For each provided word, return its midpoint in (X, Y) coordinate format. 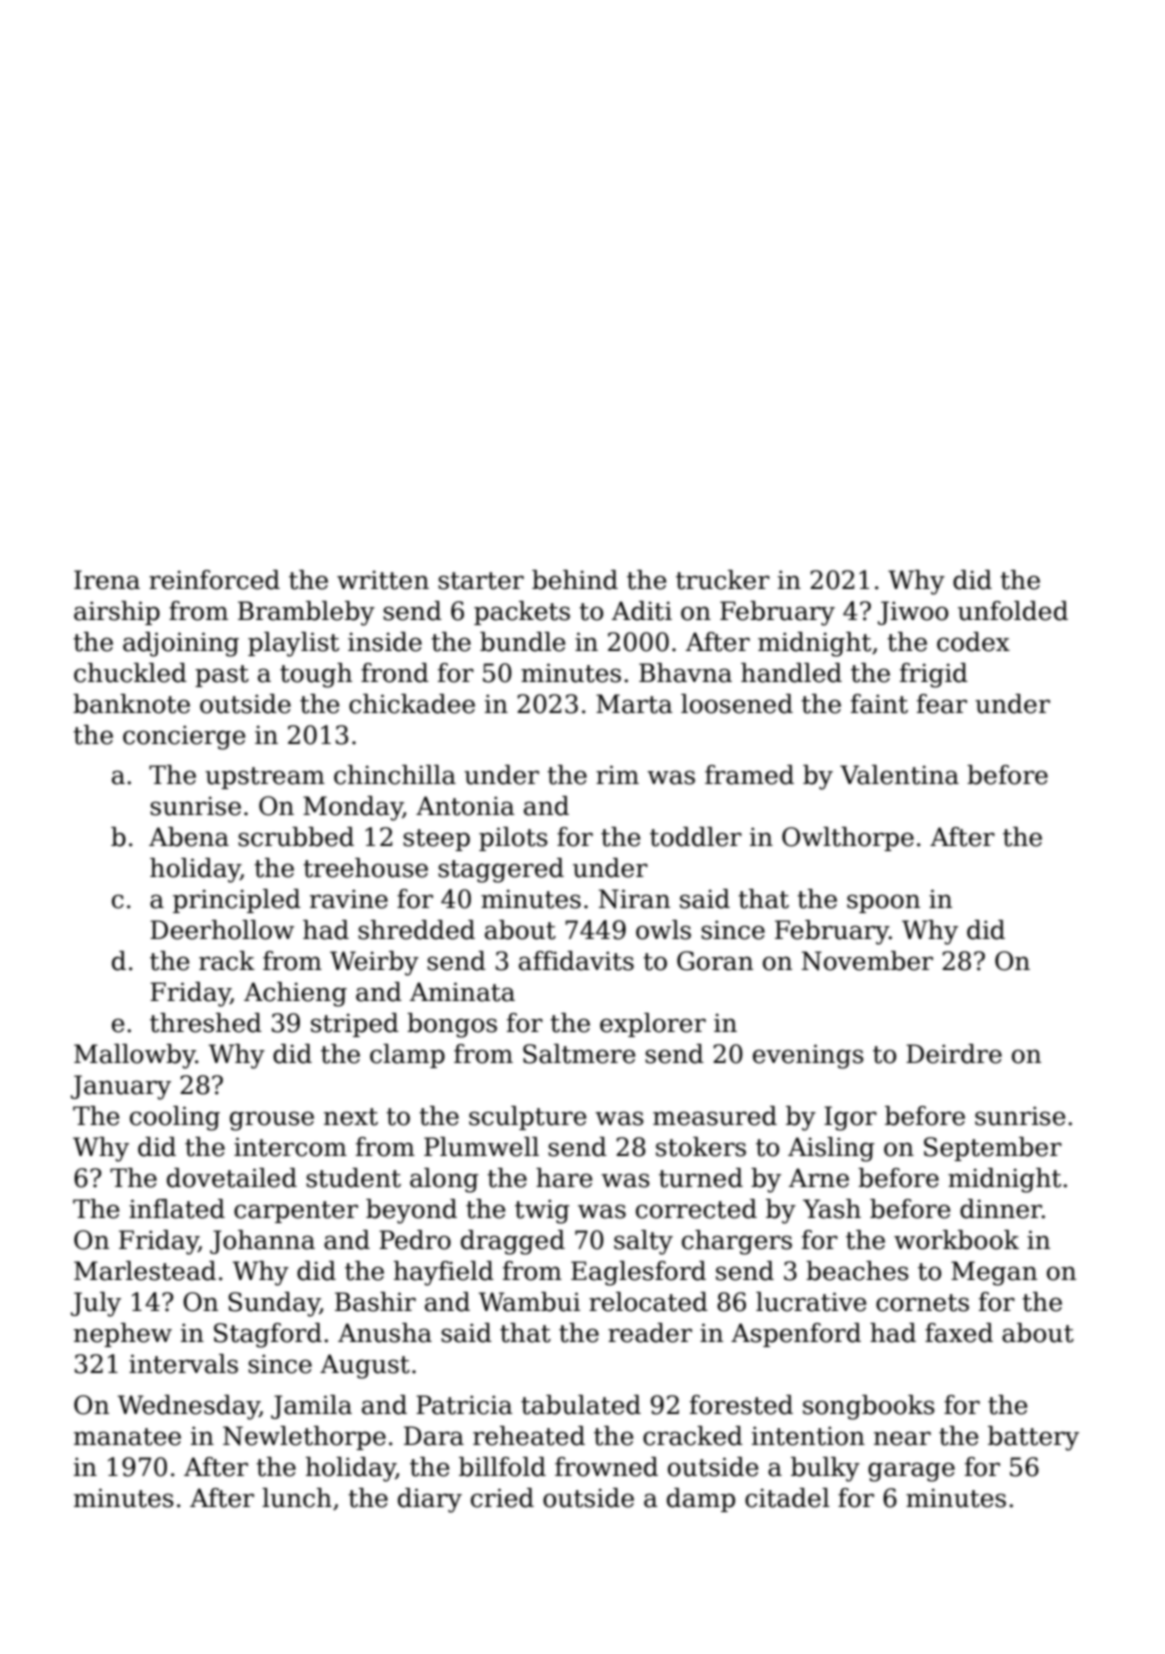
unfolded (1013, 611)
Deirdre (954, 1054)
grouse (272, 1121)
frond (395, 673)
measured (715, 1116)
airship (117, 613)
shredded (416, 930)
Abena (189, 837)
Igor (850, 1118)
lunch (297, 1498)
